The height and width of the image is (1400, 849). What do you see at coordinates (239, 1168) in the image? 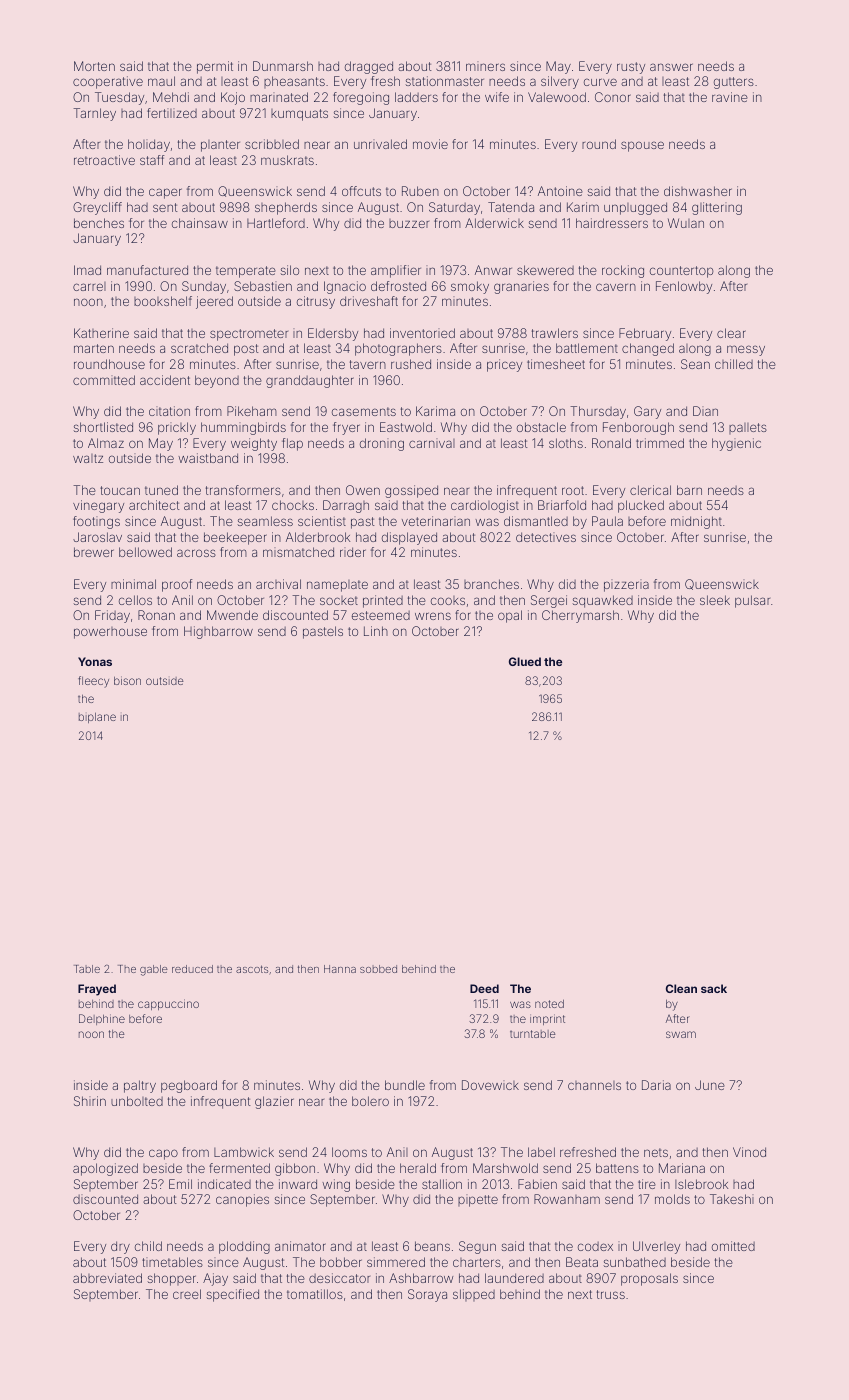
I see `fermented` at bounding box center [239, 1168].
